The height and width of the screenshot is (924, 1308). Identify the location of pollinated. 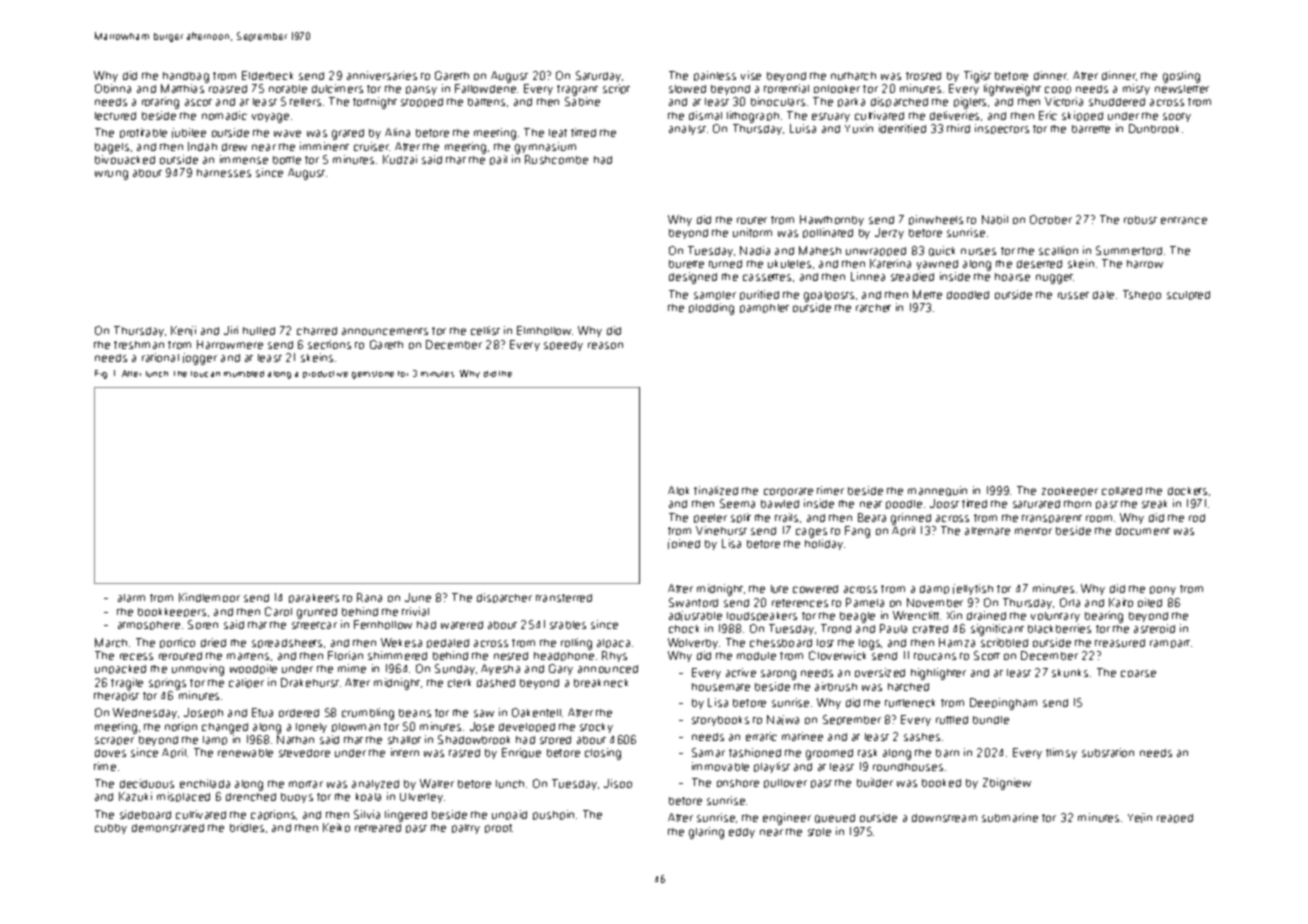
(828, 233).
